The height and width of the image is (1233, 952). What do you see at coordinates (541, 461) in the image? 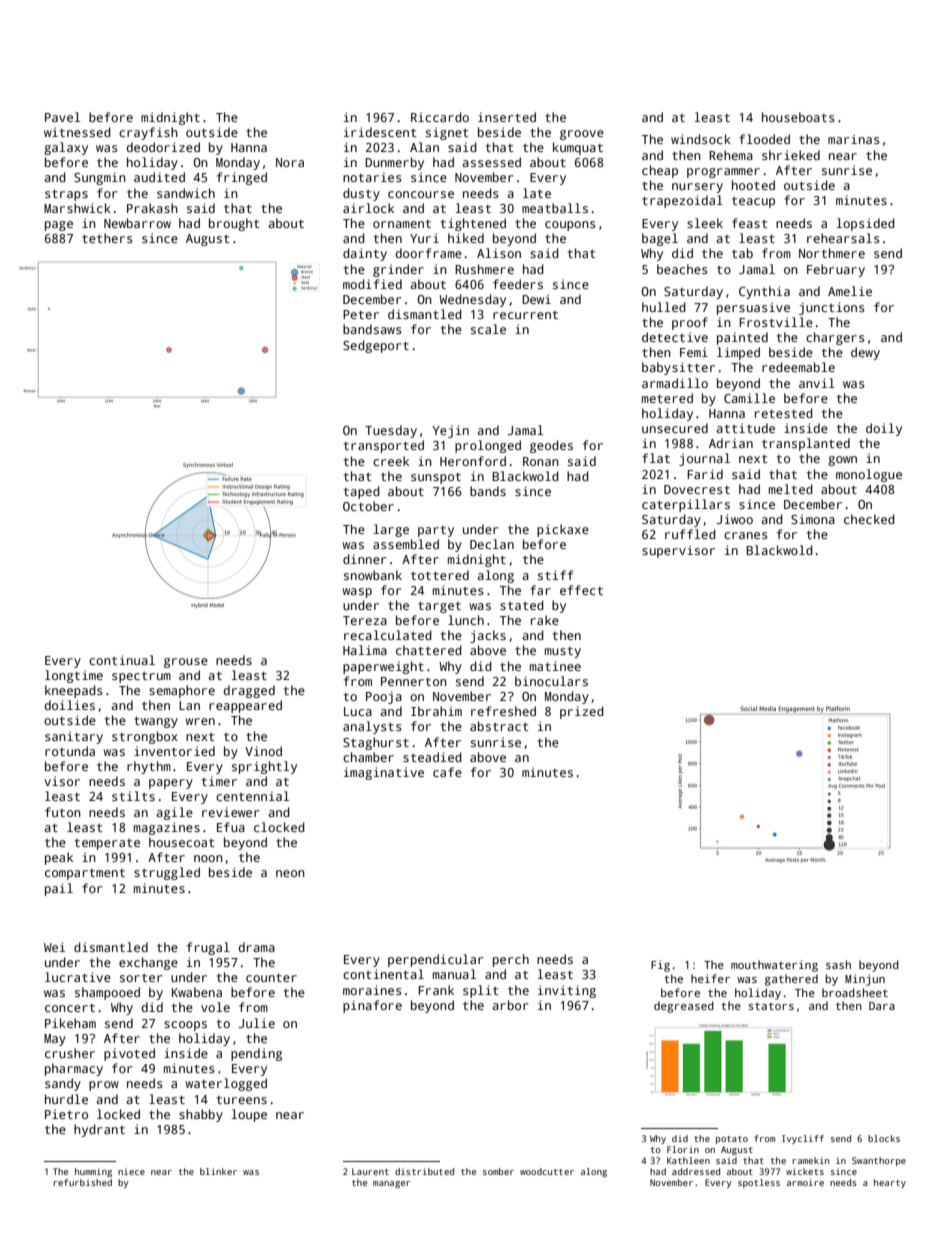
I see `Ronan` at bounding box center [541, 461].
